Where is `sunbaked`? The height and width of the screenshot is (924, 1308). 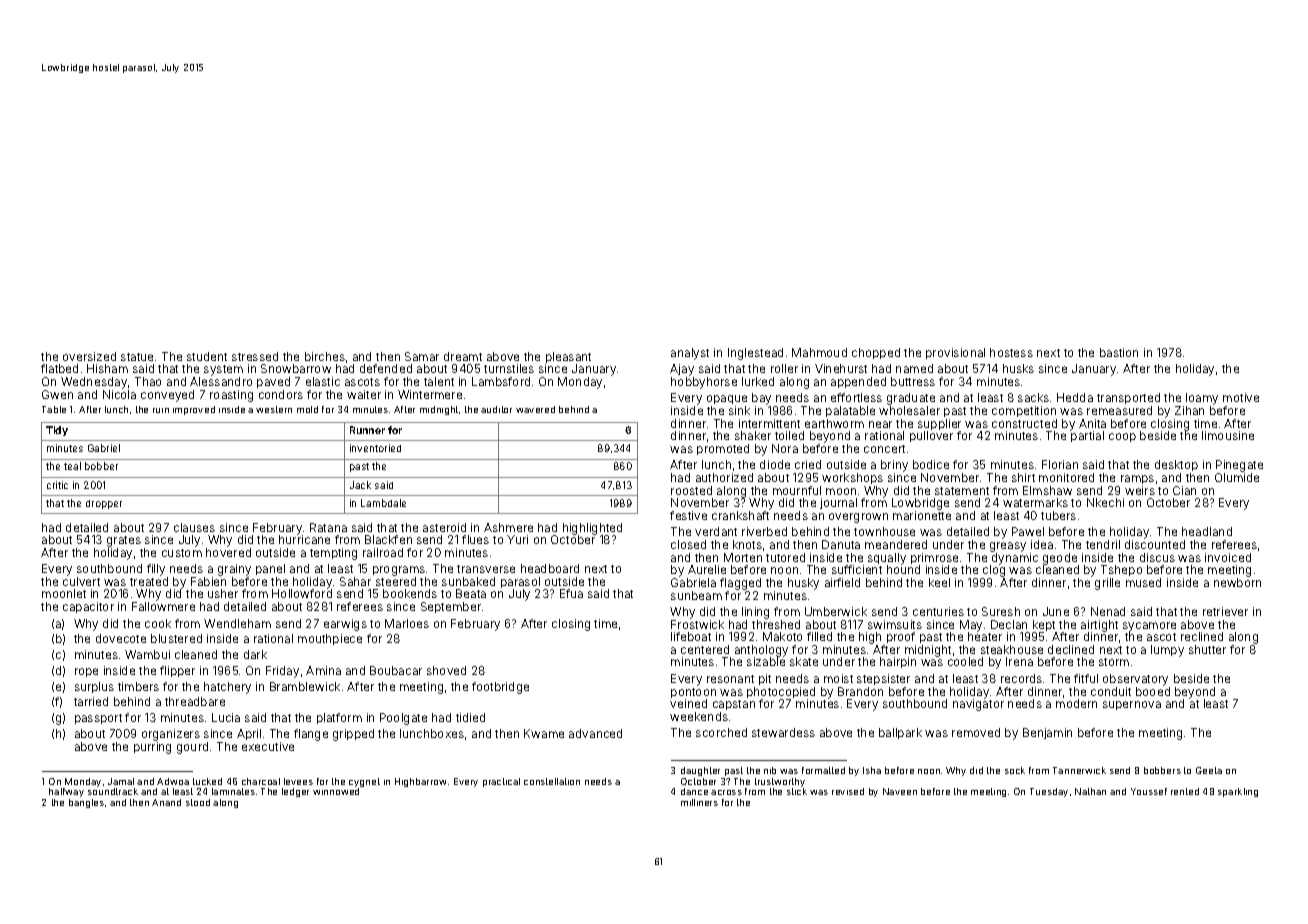 sunbaked is located at coordinates (468, 581).
